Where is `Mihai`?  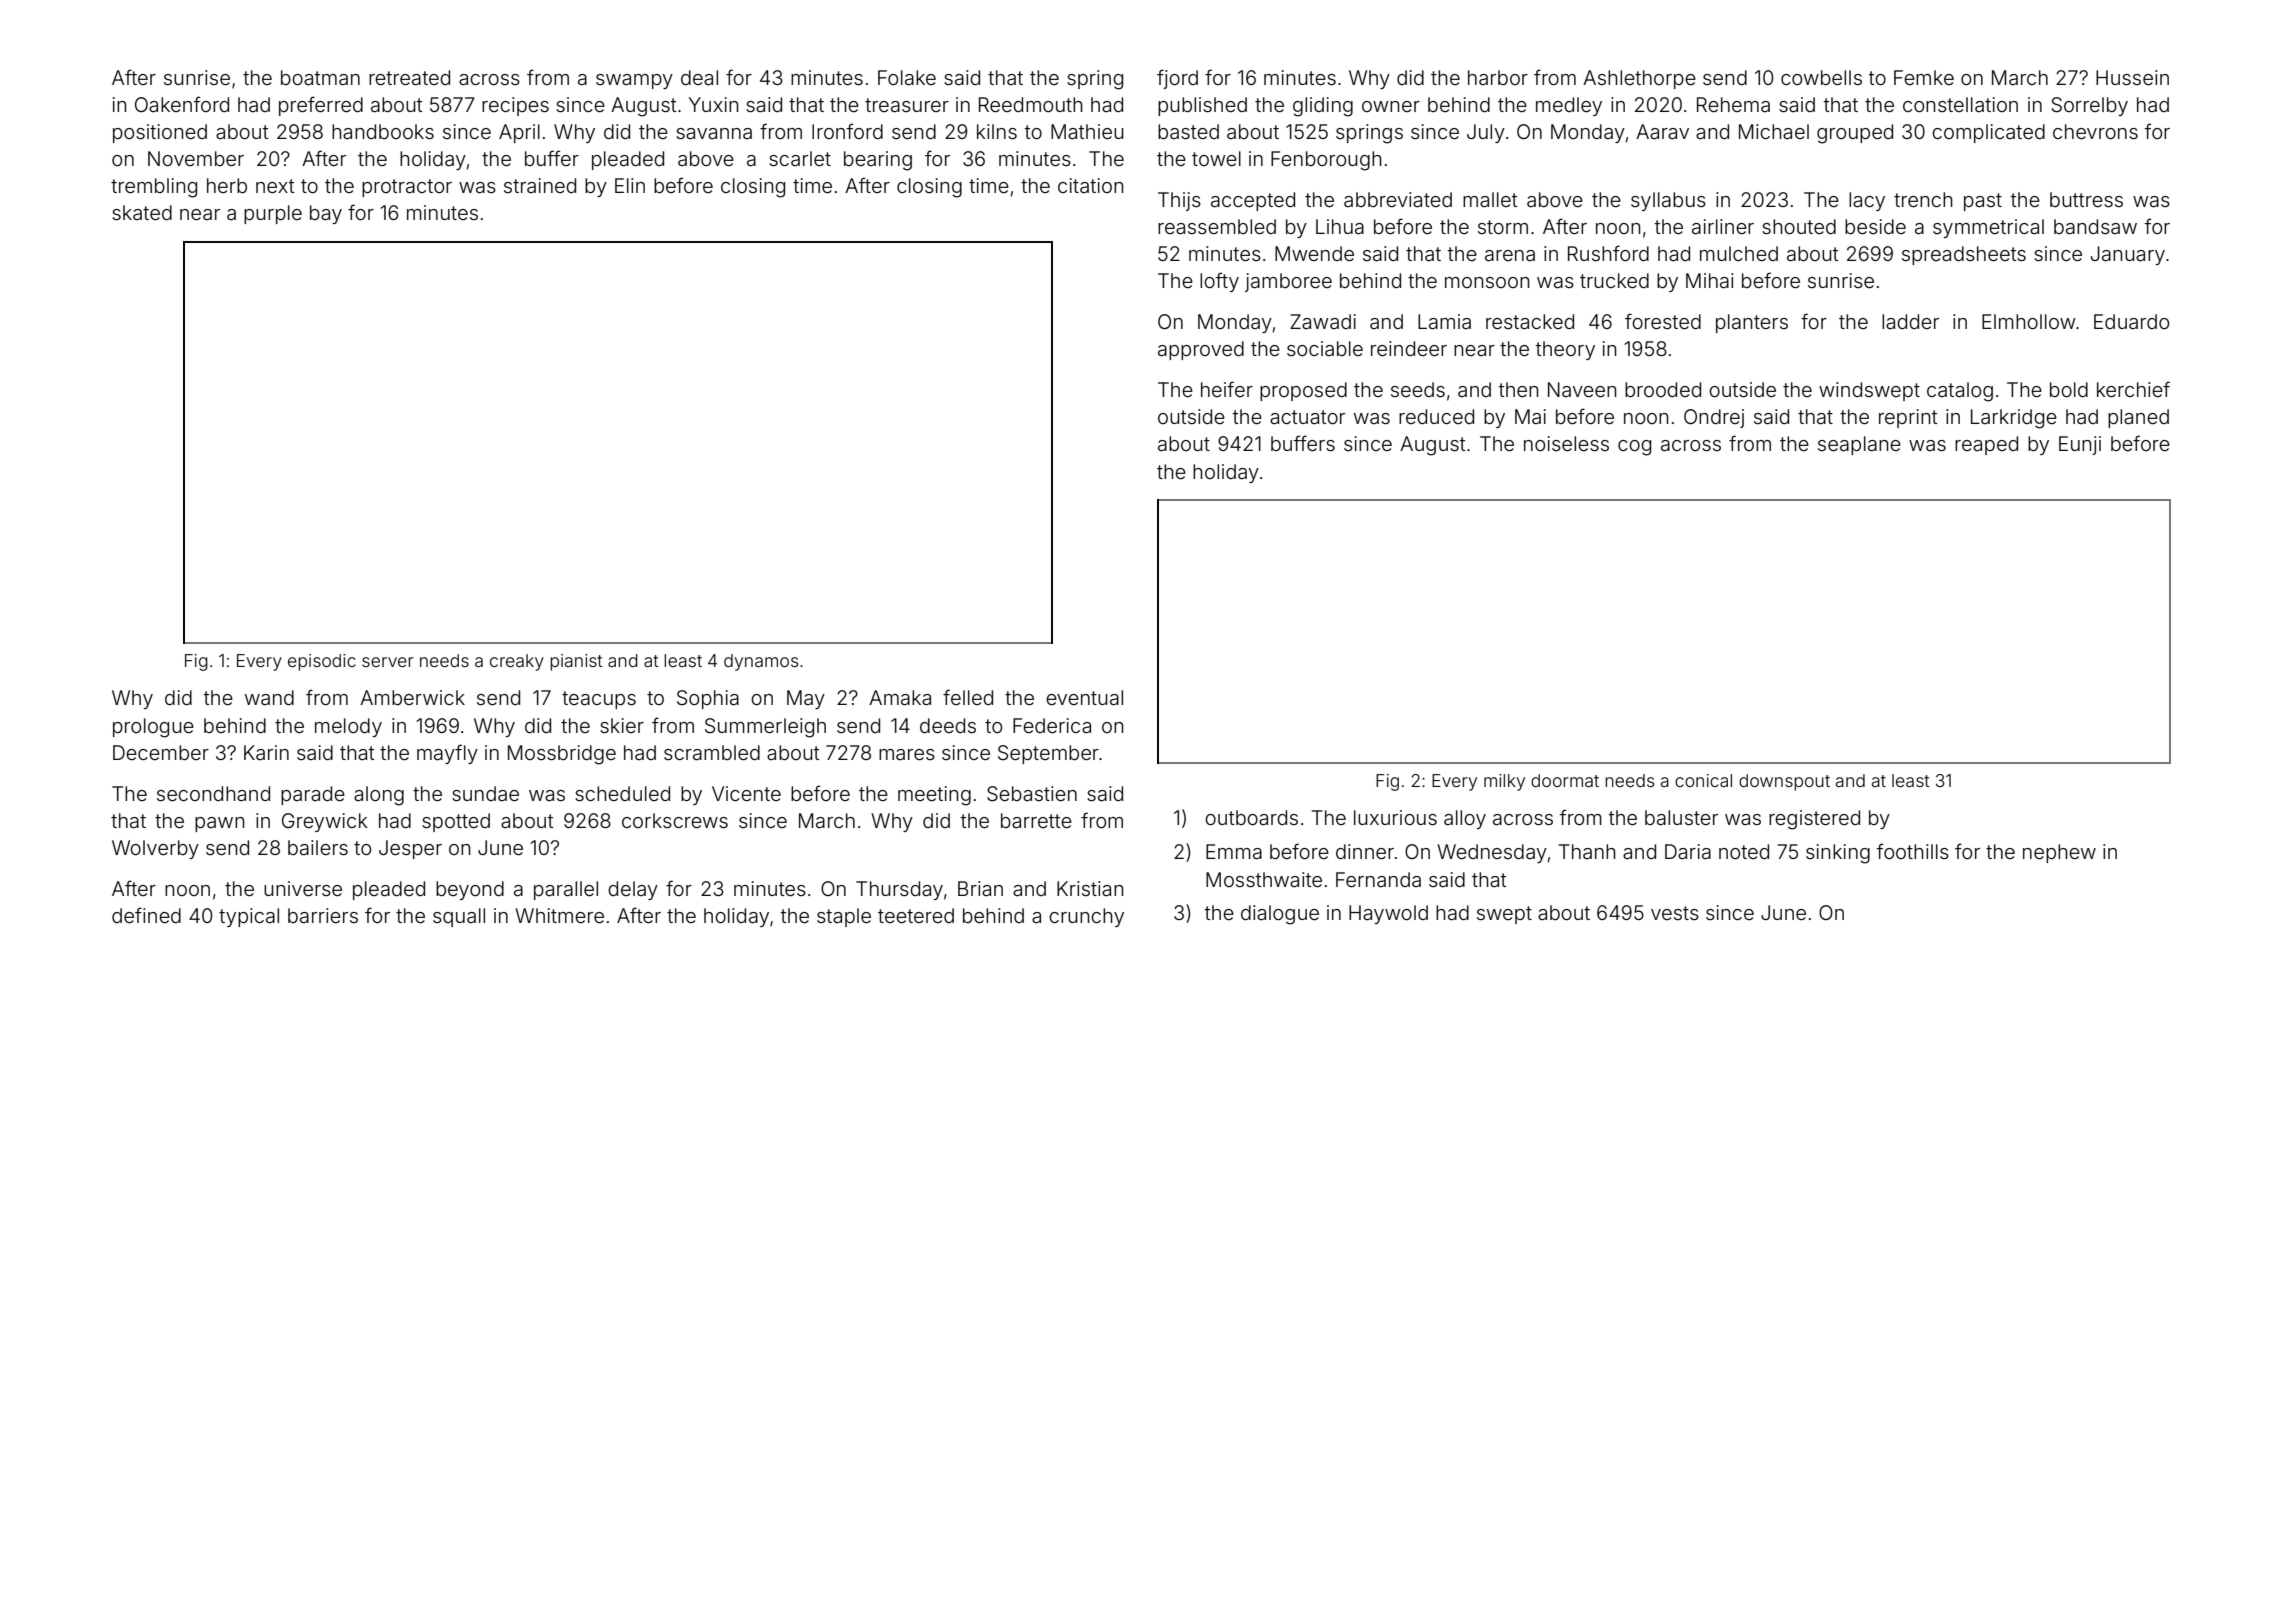
Mihai is located at coordinates (1709, 280).
